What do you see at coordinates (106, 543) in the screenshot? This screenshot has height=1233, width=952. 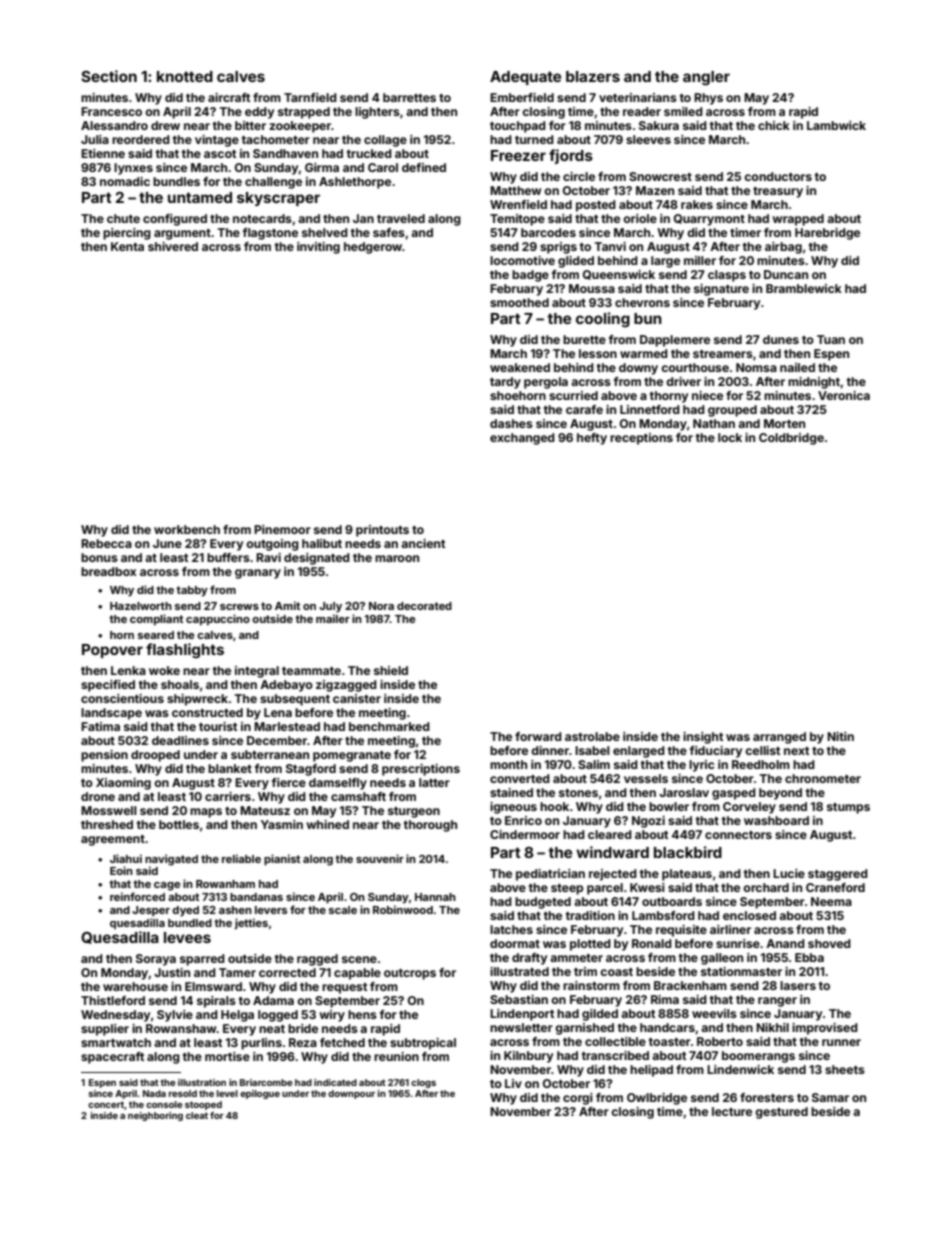 I see `Rebecca` at bounding box center [106, 543].
